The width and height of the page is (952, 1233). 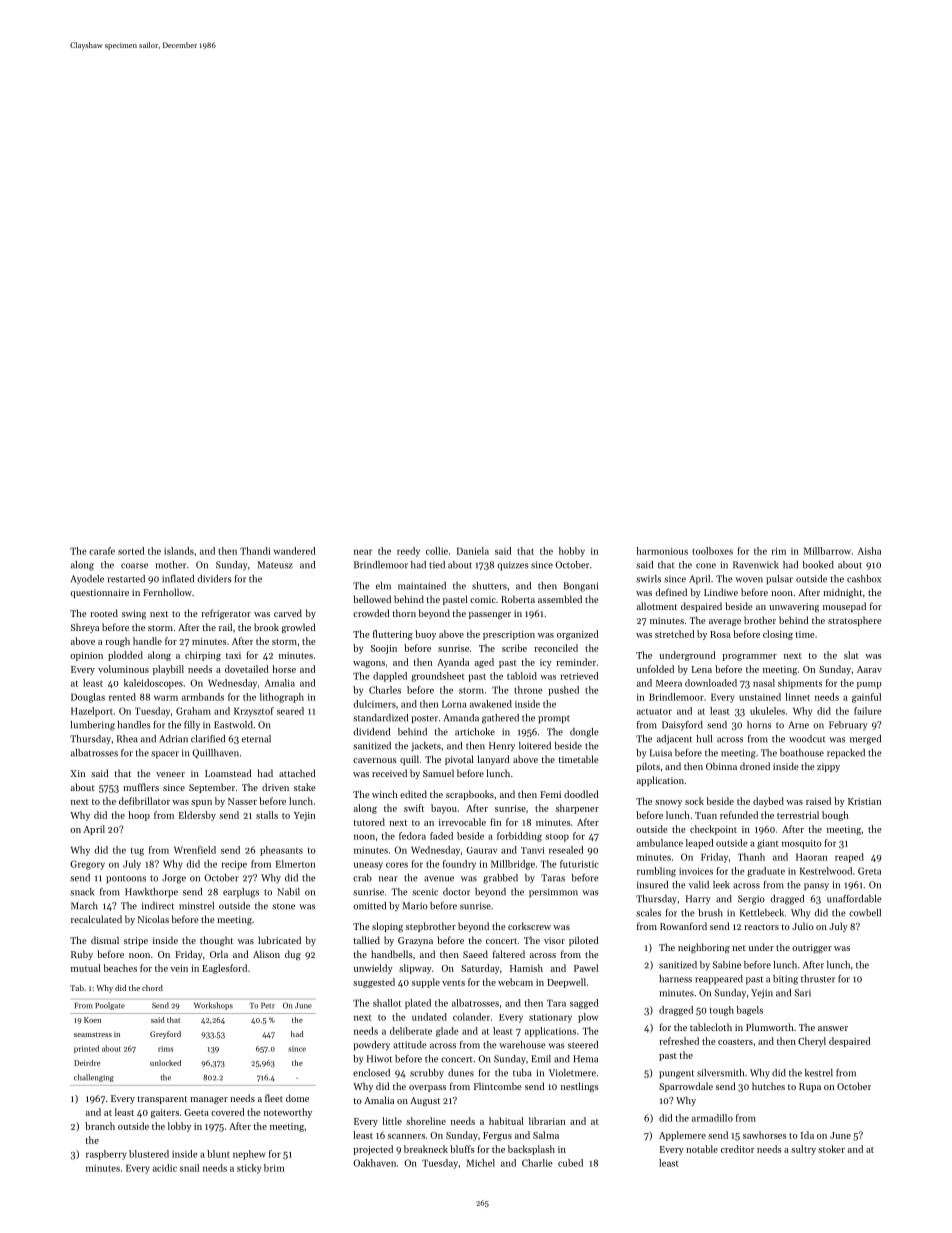 What do you see at coordinates (712, 551) in the page?
I see `toolboxes` at bounding box center [712, 551].
